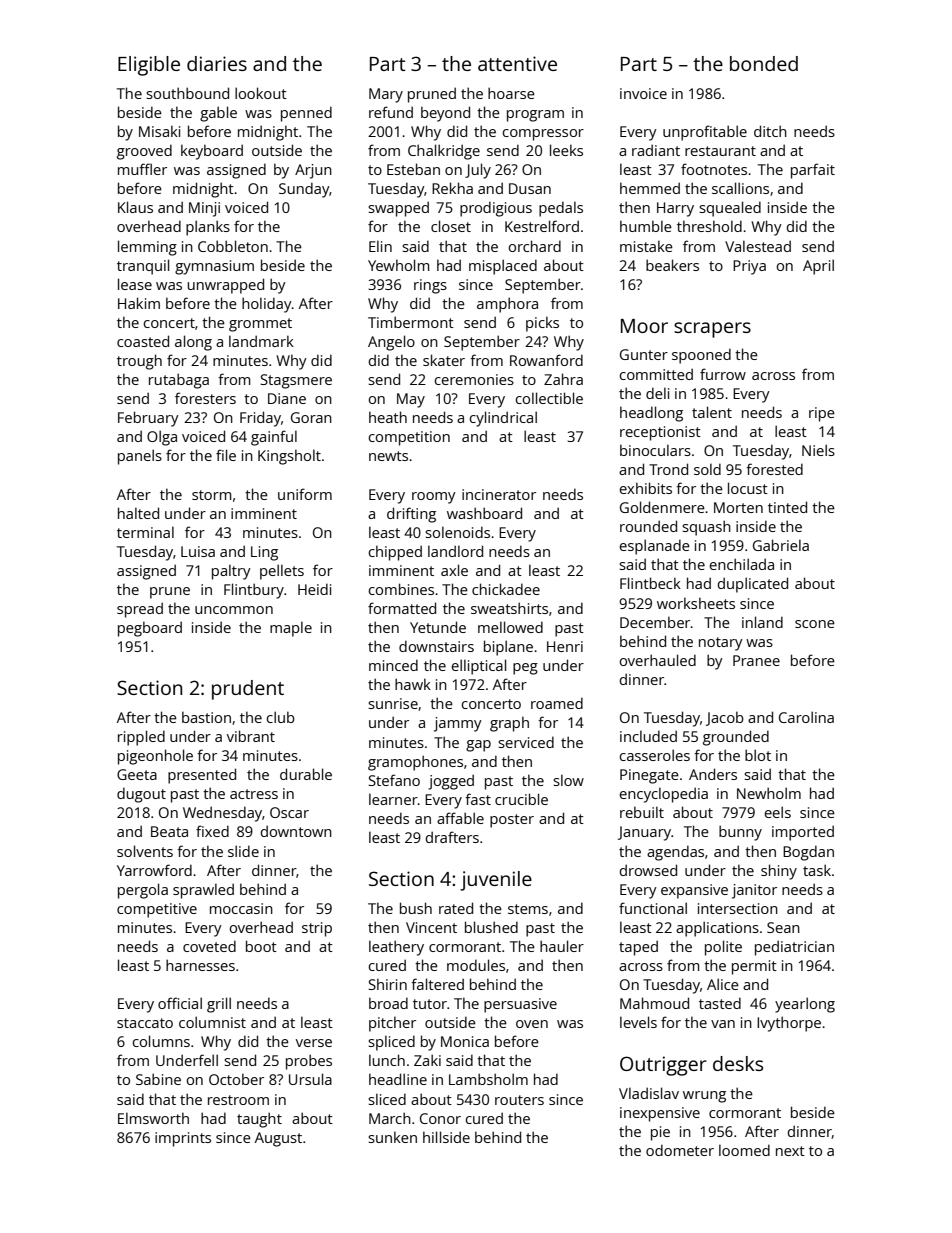 The height and width of the screenshot is (1233, 952). I want to click on Luisa, so click(198, 551).
